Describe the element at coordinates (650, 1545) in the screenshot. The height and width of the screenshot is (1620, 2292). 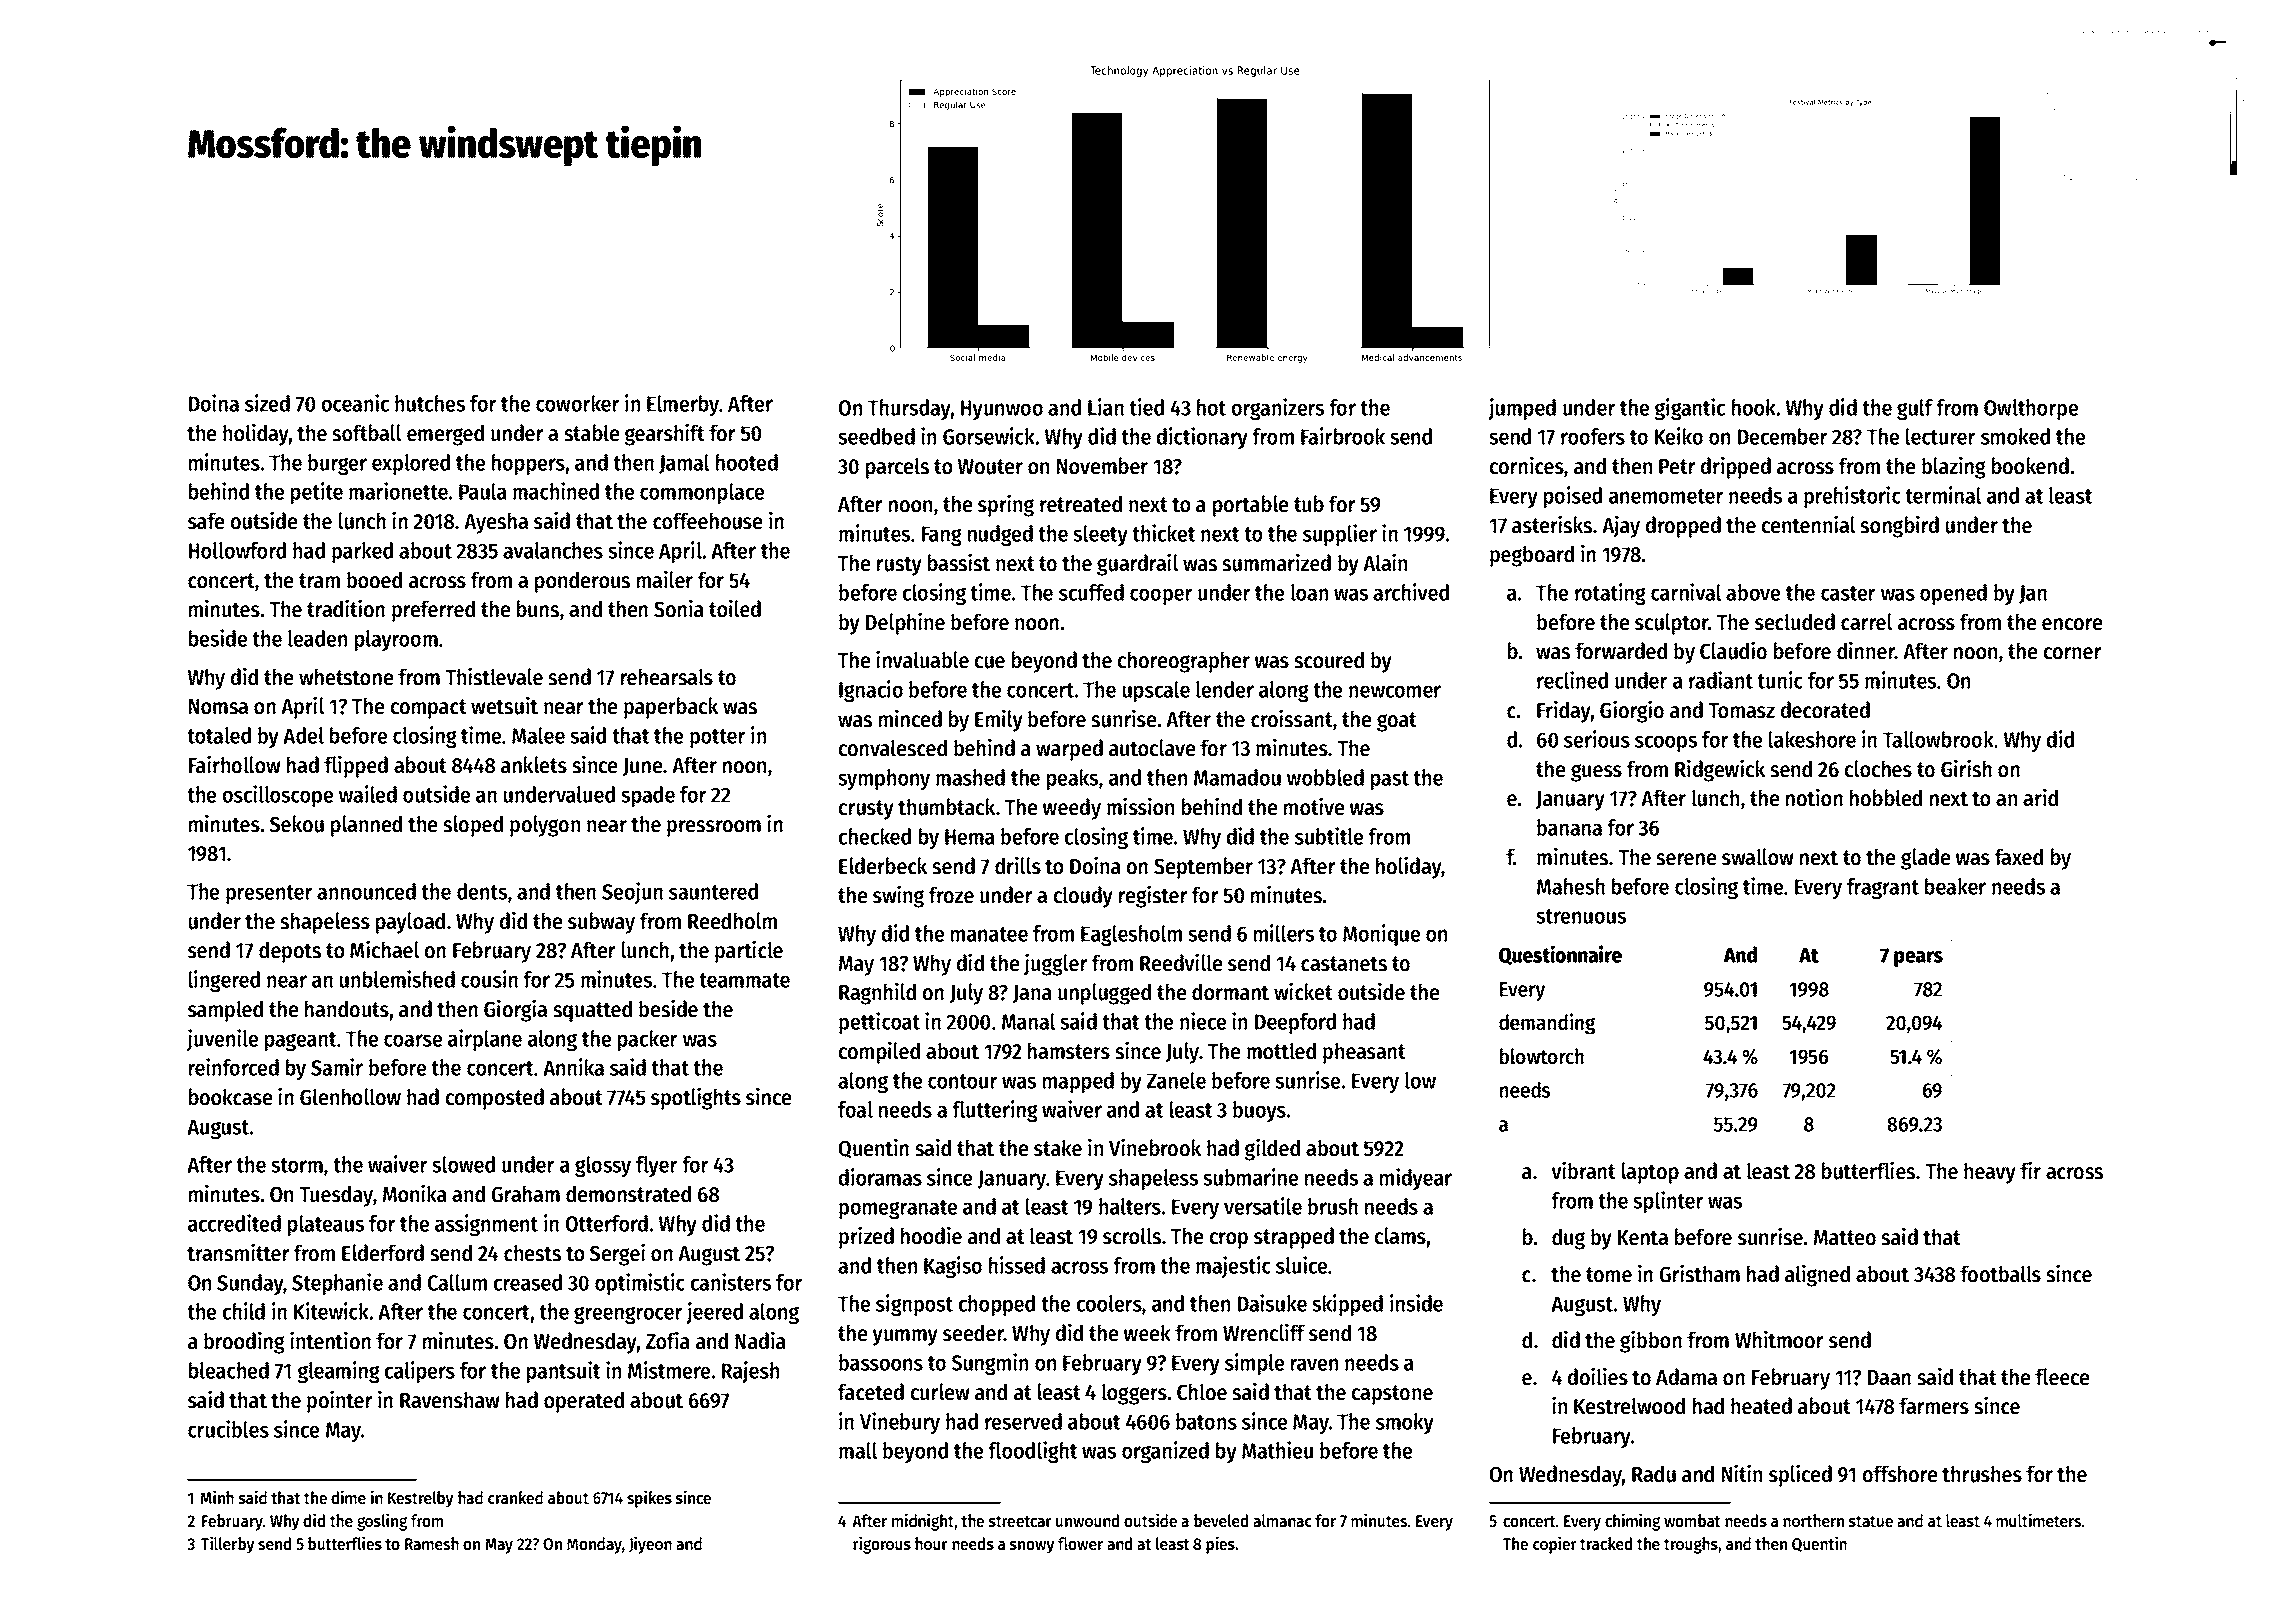
I see `Jiyeon` at that location.
